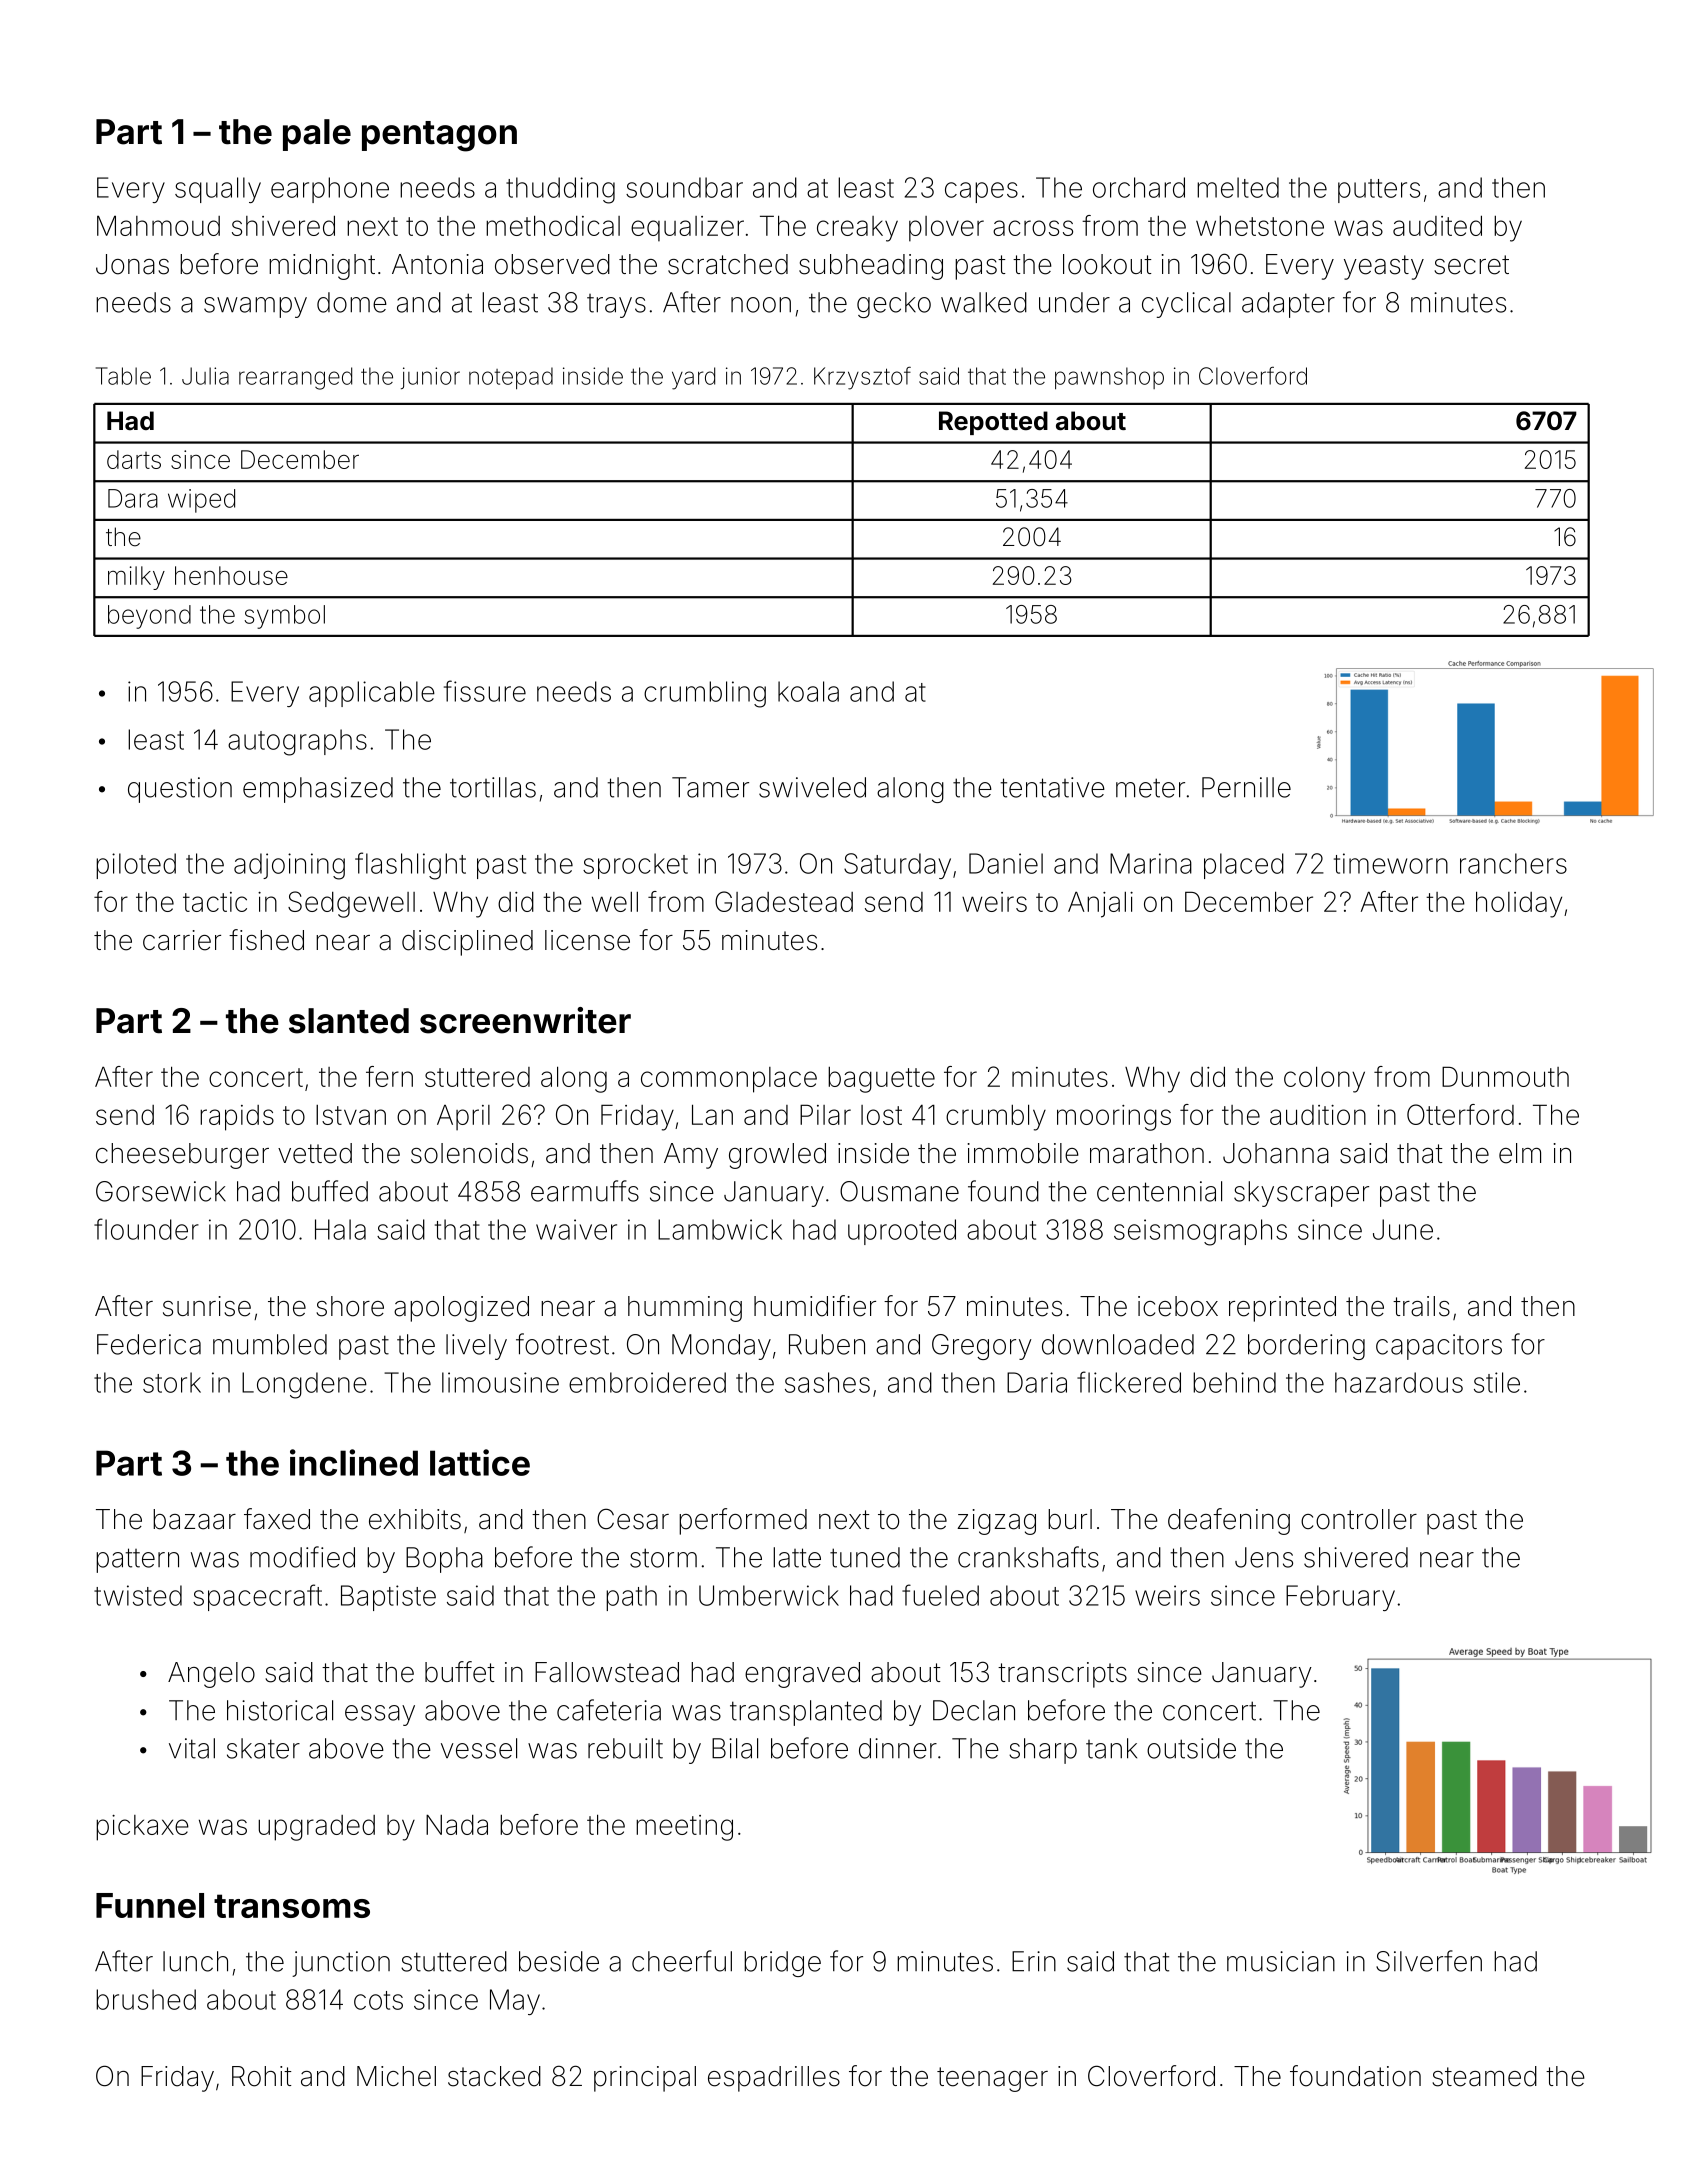 Image resolution: width=1683 pixels, height=2178 pixels. I want to click on symbol, so click(284, 617).
